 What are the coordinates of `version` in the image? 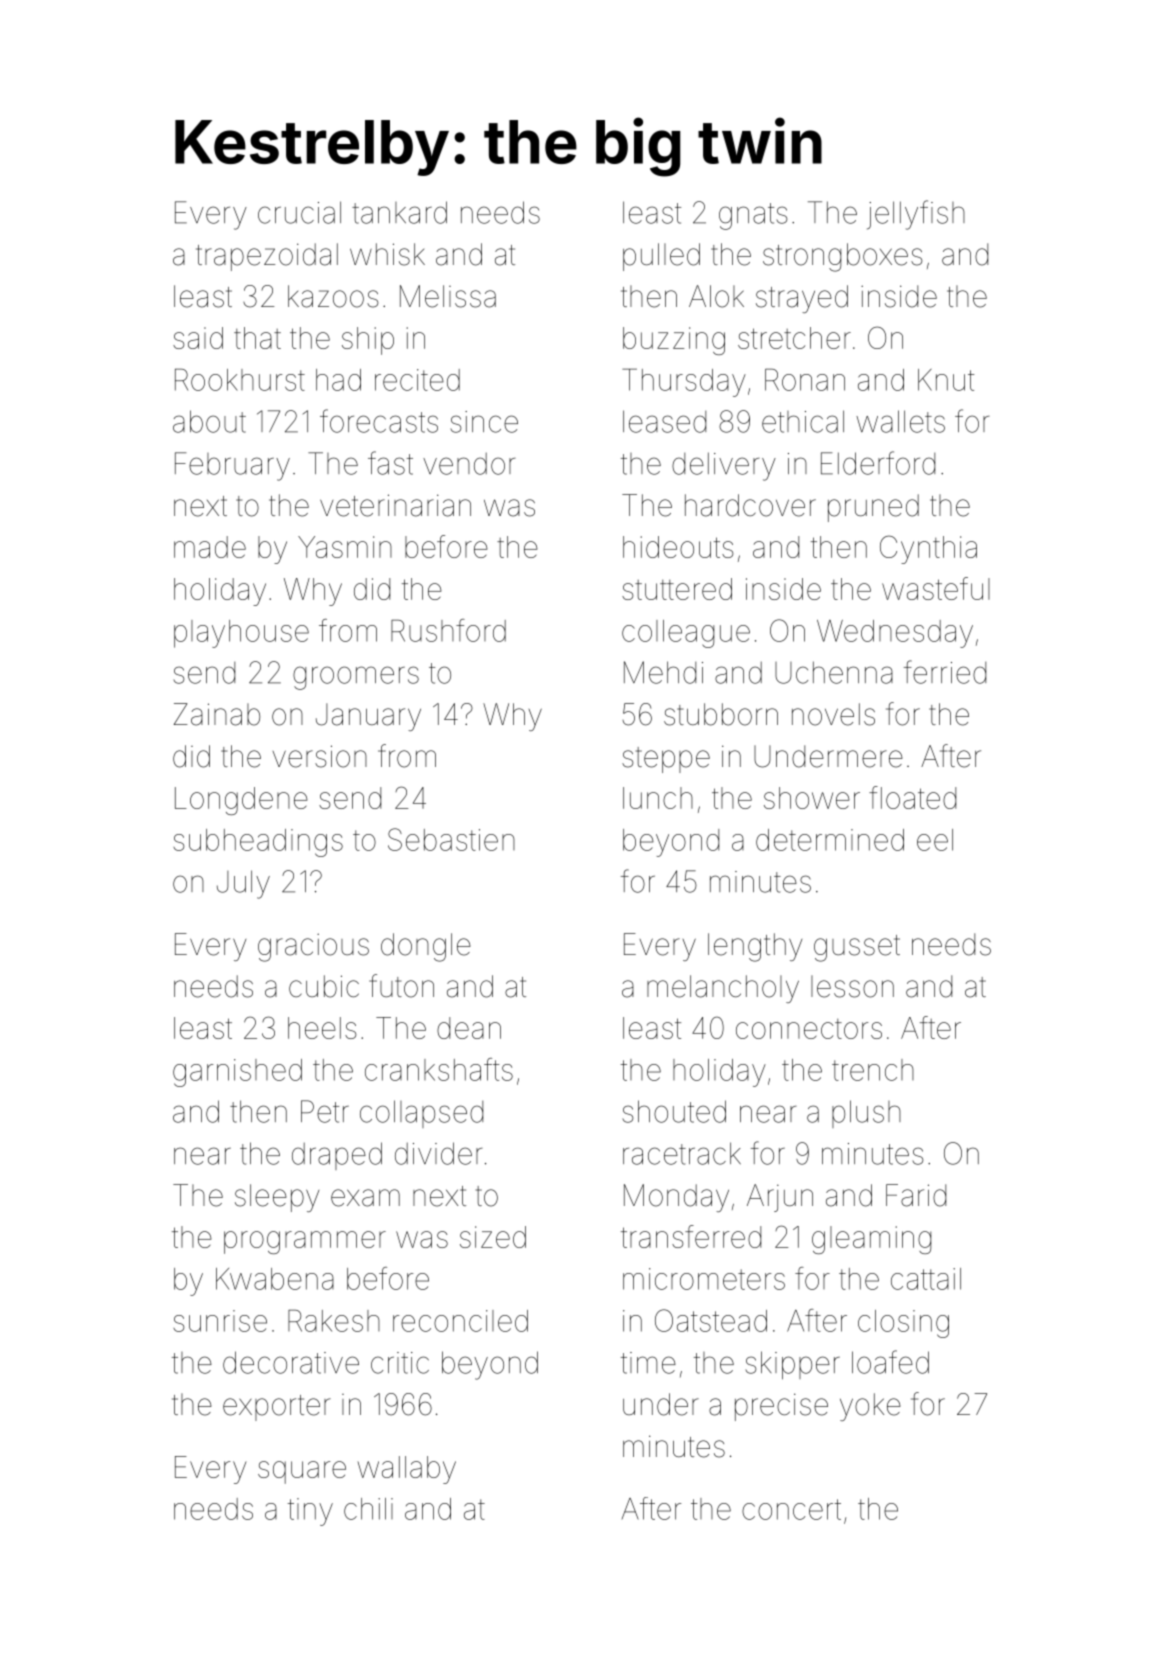 It's located at (320, 756).
